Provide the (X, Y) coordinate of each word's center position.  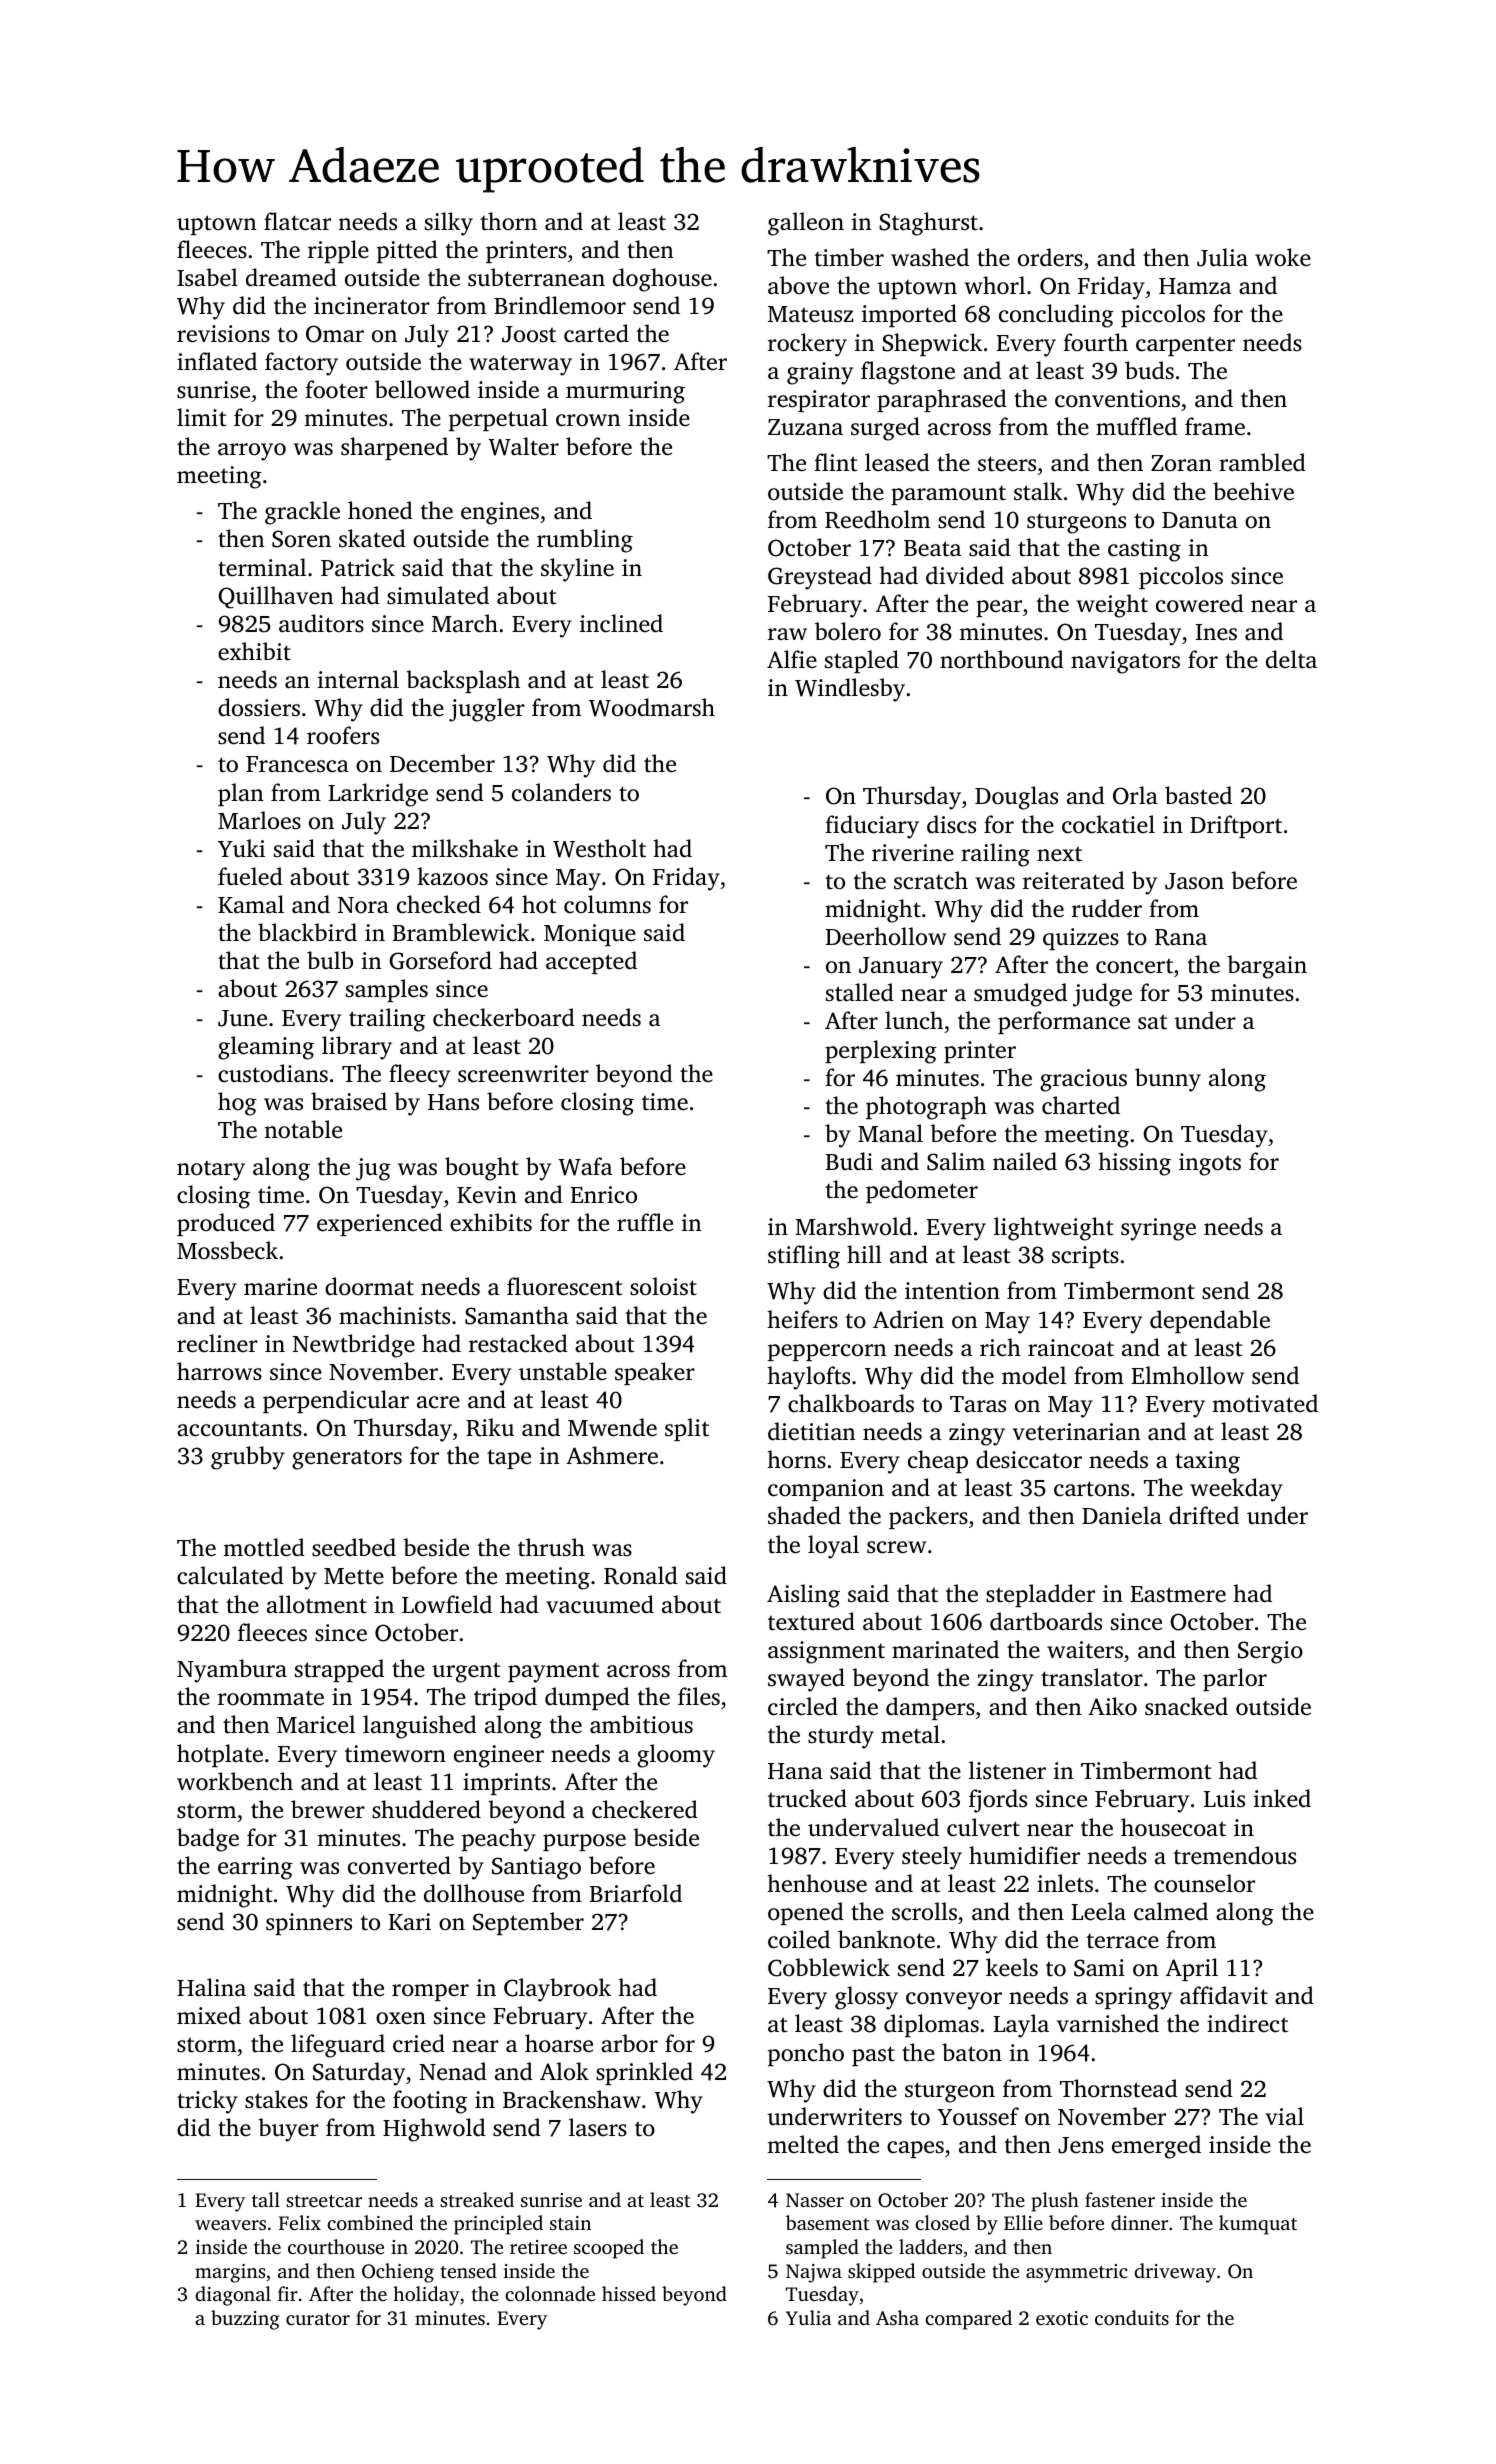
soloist (663, 1286)
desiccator (1029, 1459)
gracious (1083, 1080)
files (699, 1696)
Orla (1135, 795)
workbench (235, 1781)
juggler (487, 710)
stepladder (1040, 1595)
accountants (239, 1429)
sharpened (394, 448)
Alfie (792, 659)
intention (952, 1291)
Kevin (487, 1195)
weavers (230, 2225)
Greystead (820, 578)
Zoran (1181, 463)
